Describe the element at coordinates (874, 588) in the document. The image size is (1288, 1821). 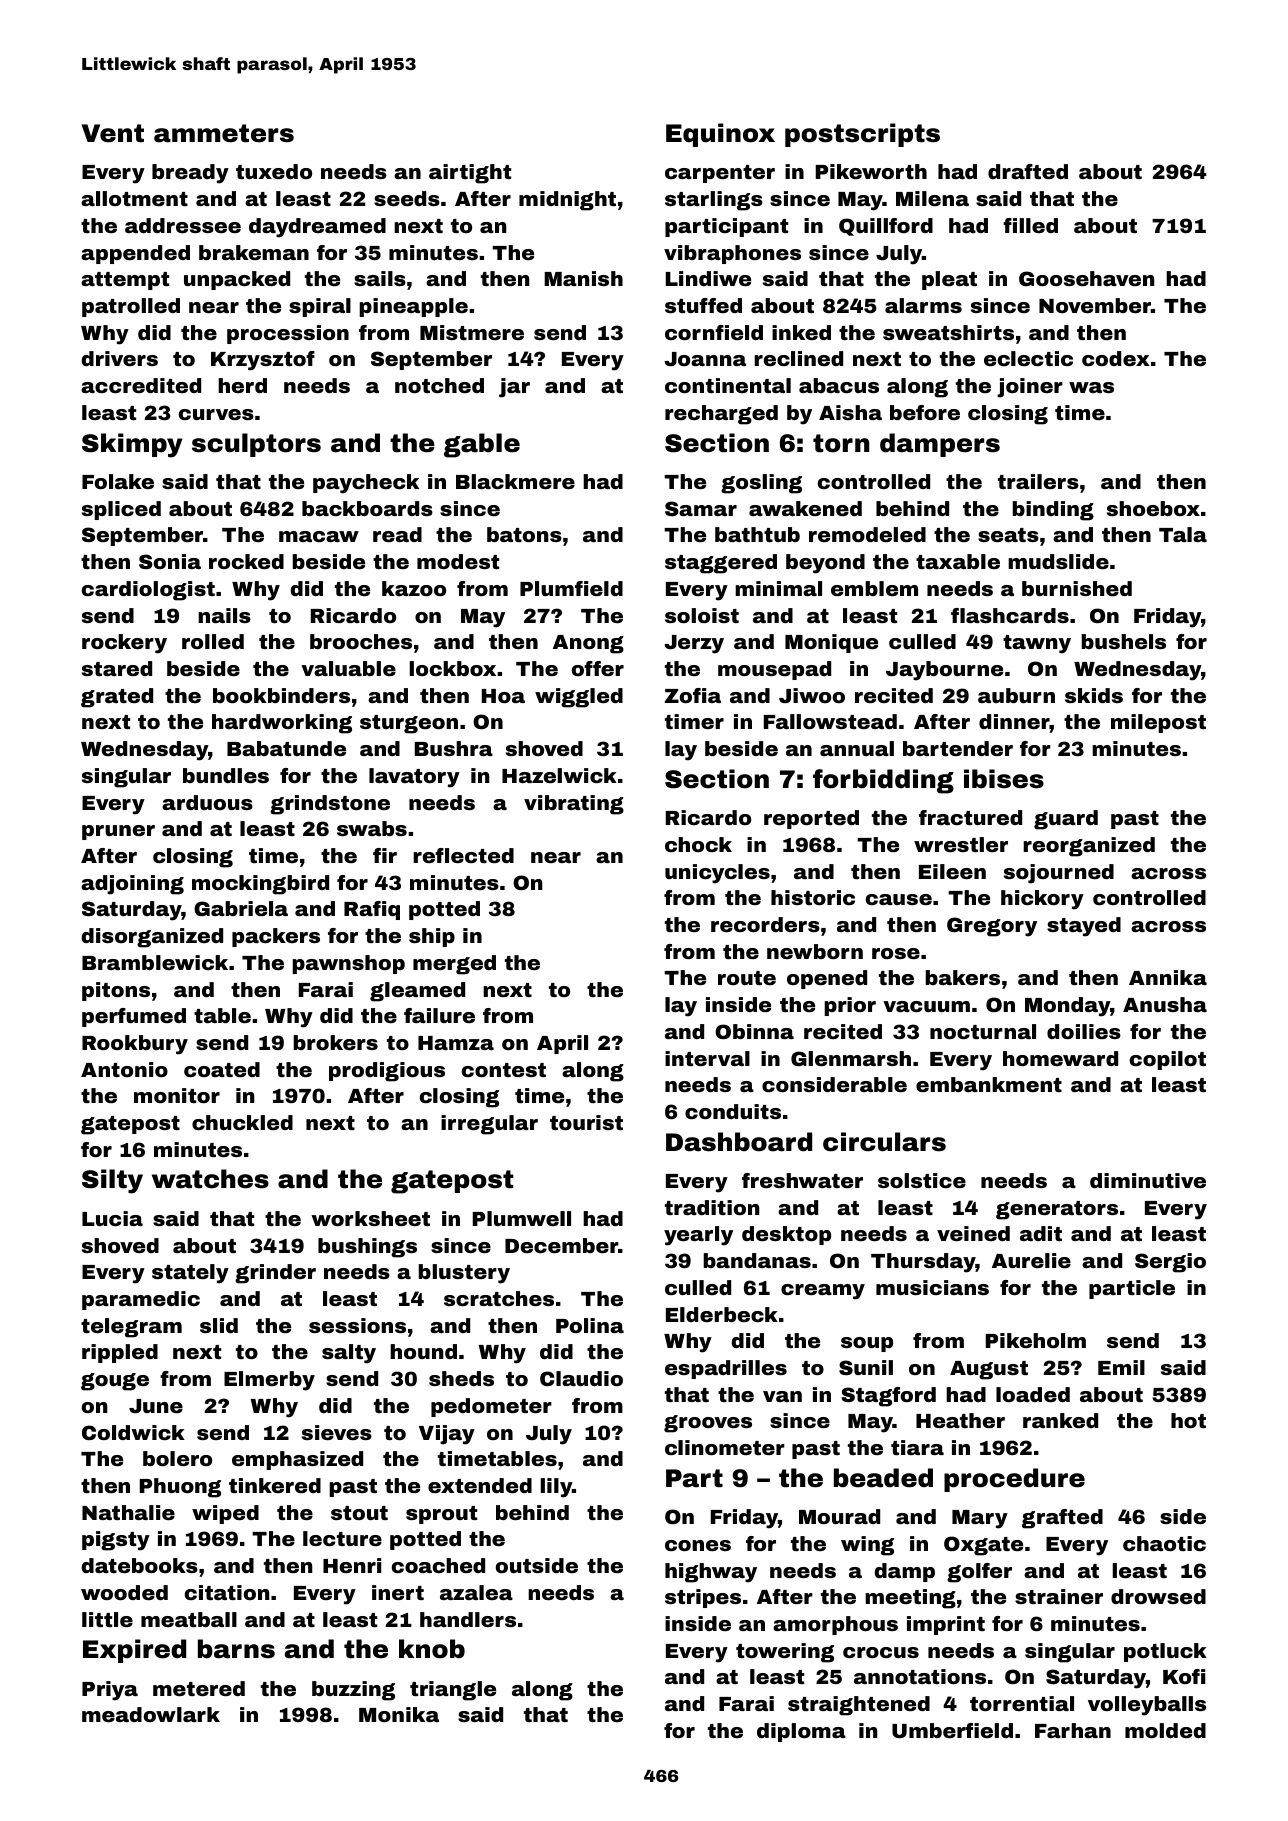
I see `emblem` at that location.
